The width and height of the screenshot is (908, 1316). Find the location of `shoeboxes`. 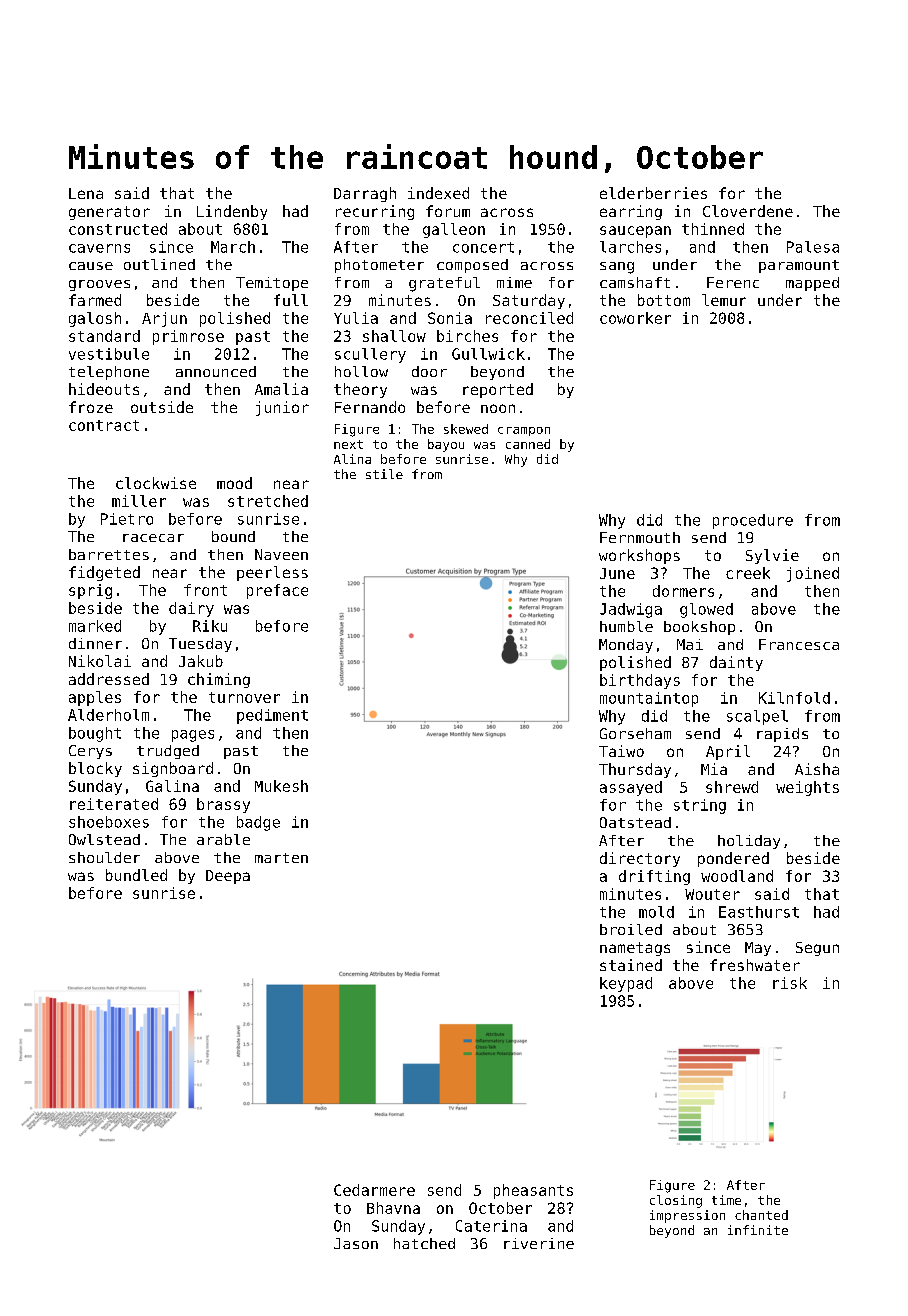

shoeboxes is located at coordinates (109, 822).
